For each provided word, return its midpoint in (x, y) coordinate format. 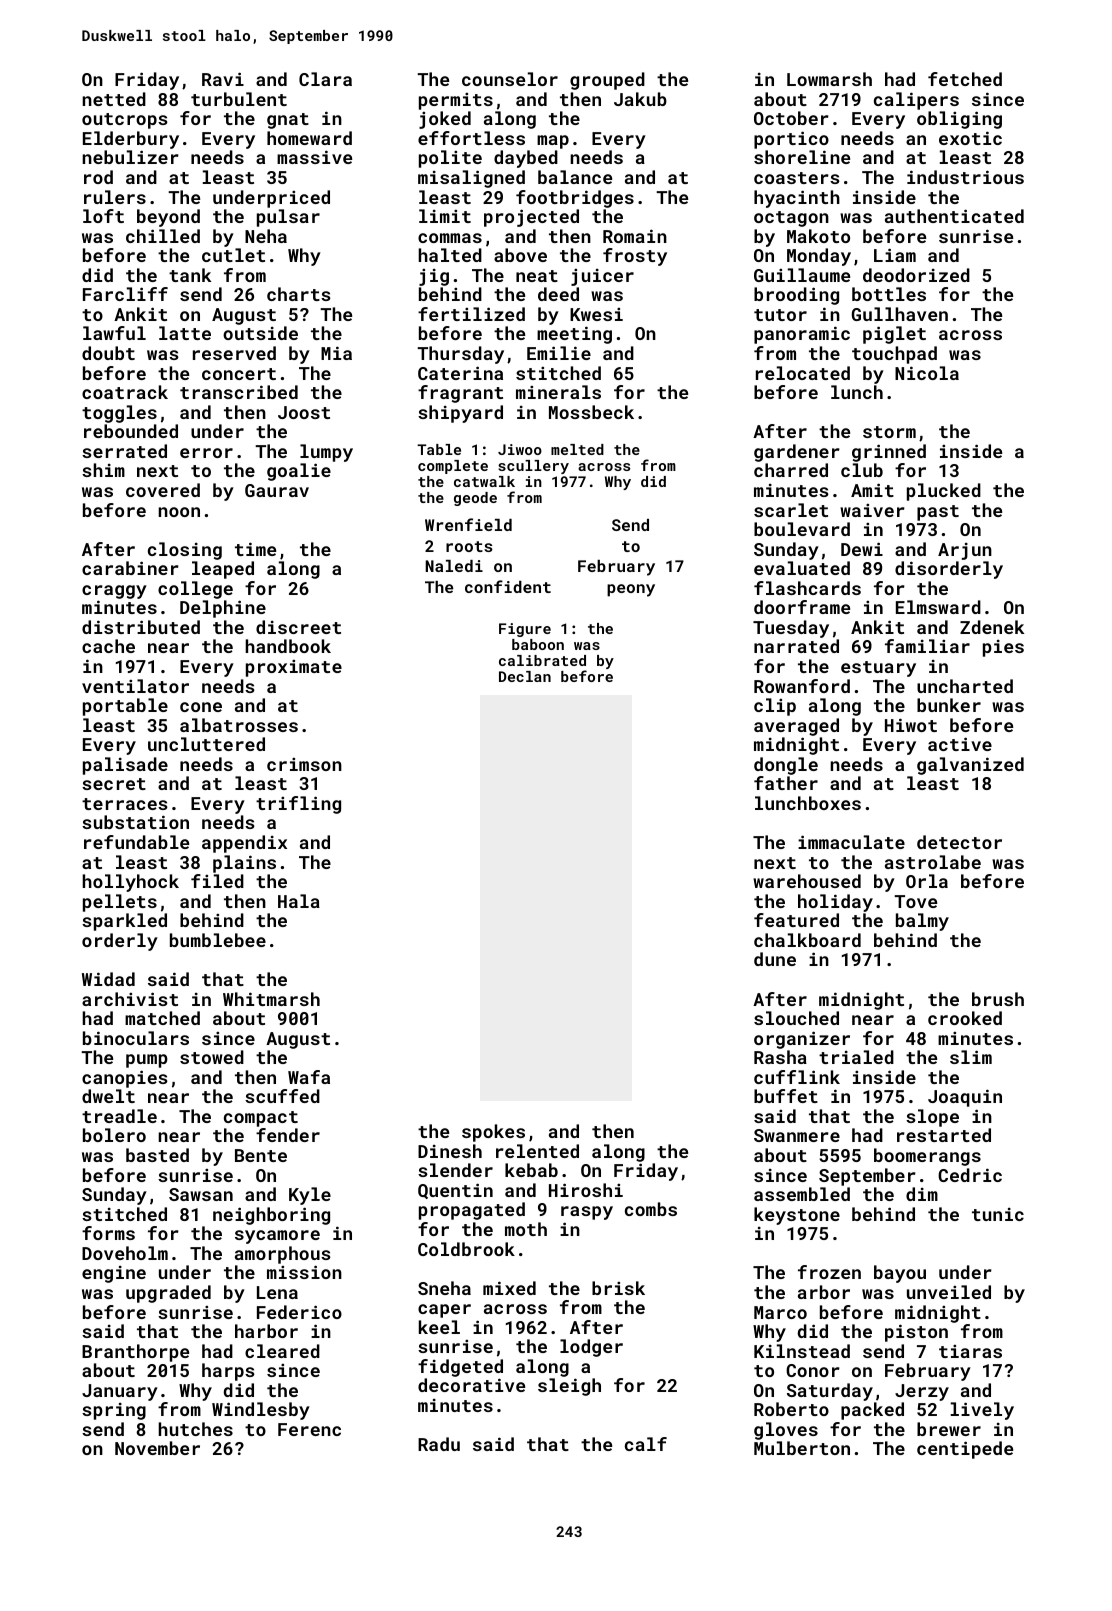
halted (450, 255)
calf (646, 1444)
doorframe (802, 607)
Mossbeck (591, 412)
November (157, 1448)
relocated (803, 373)
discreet (298, 627)
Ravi (223, 79)
